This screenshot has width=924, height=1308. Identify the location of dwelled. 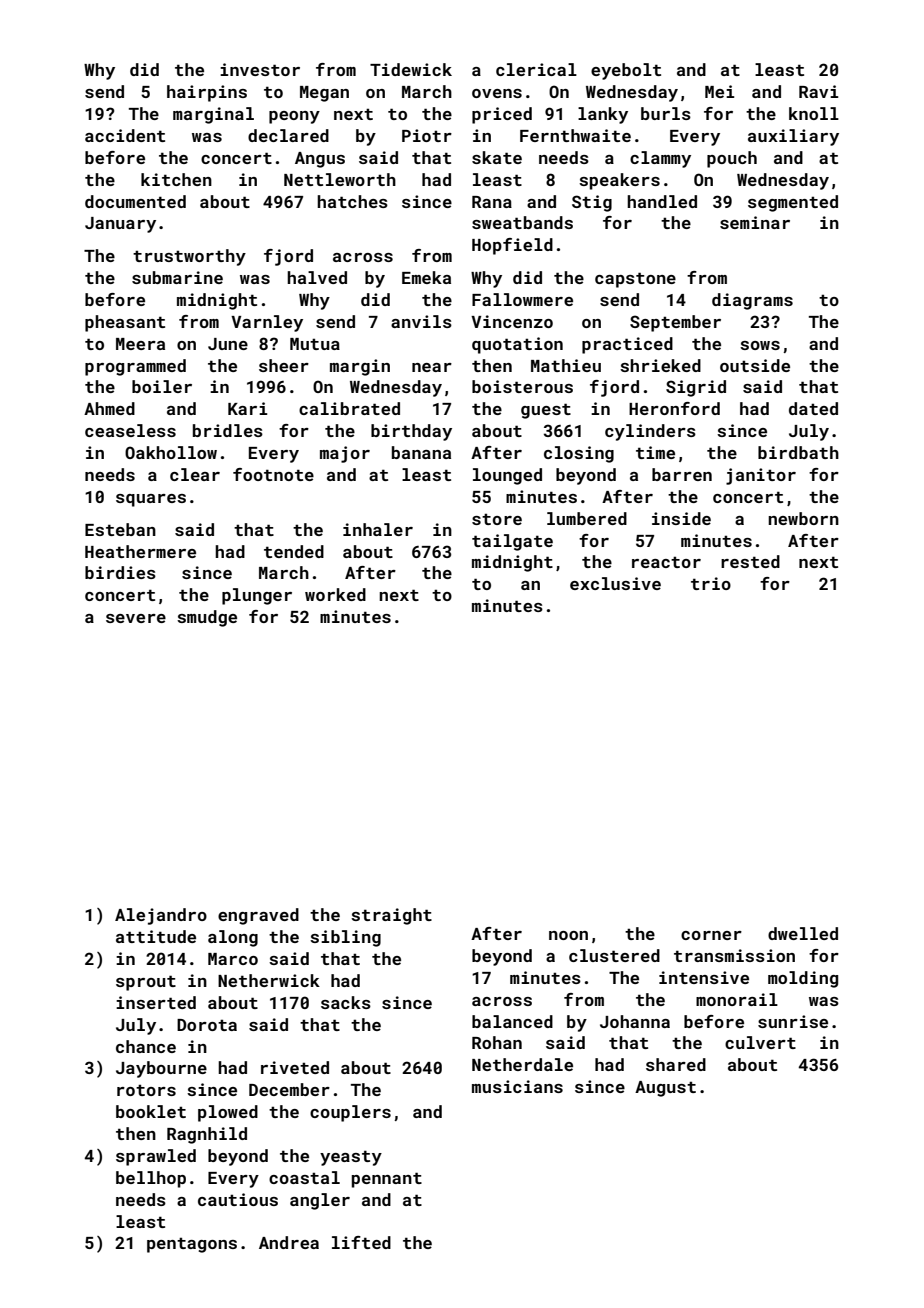
(803, 933).
